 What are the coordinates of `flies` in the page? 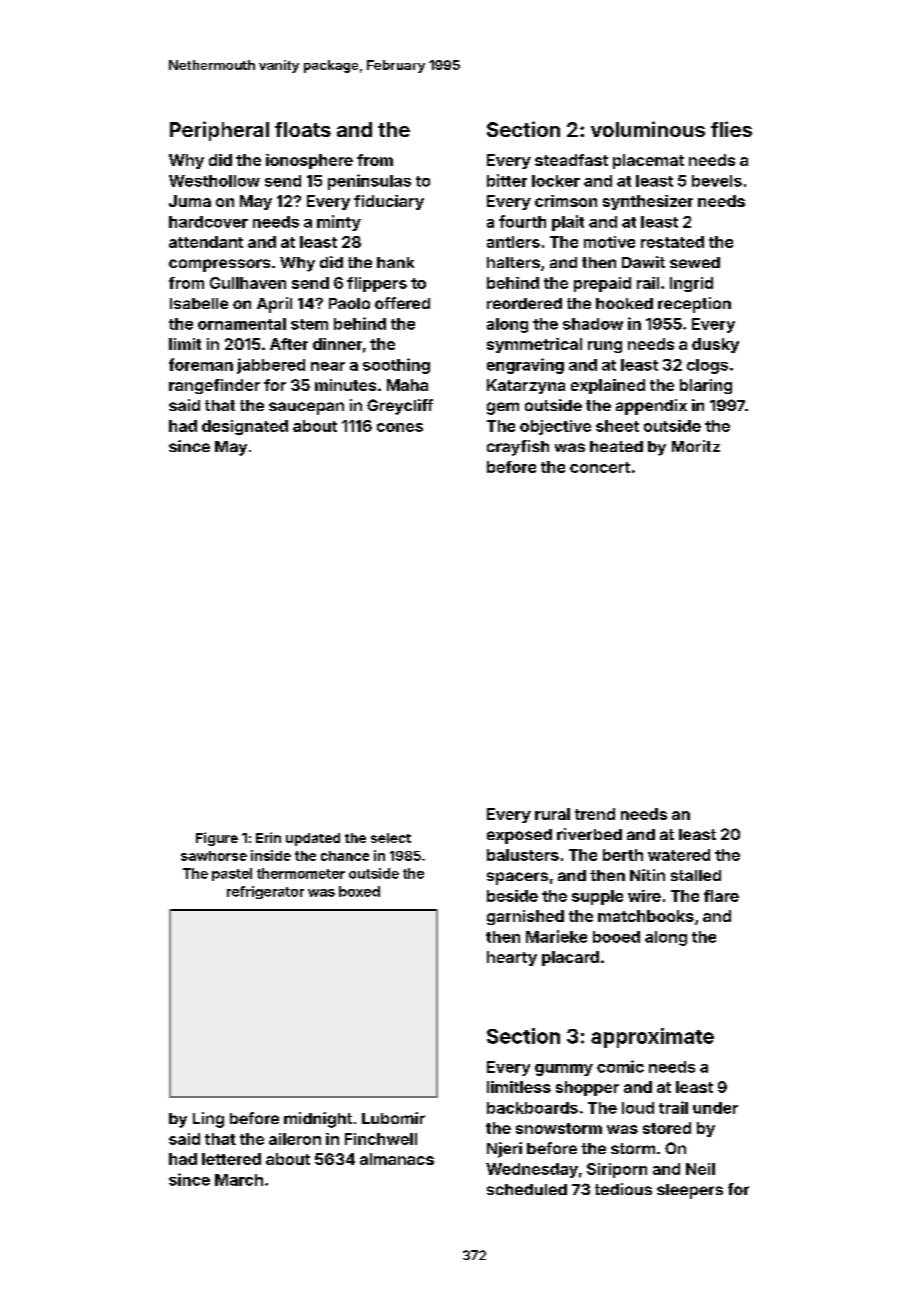 It's located at (731, 129).
